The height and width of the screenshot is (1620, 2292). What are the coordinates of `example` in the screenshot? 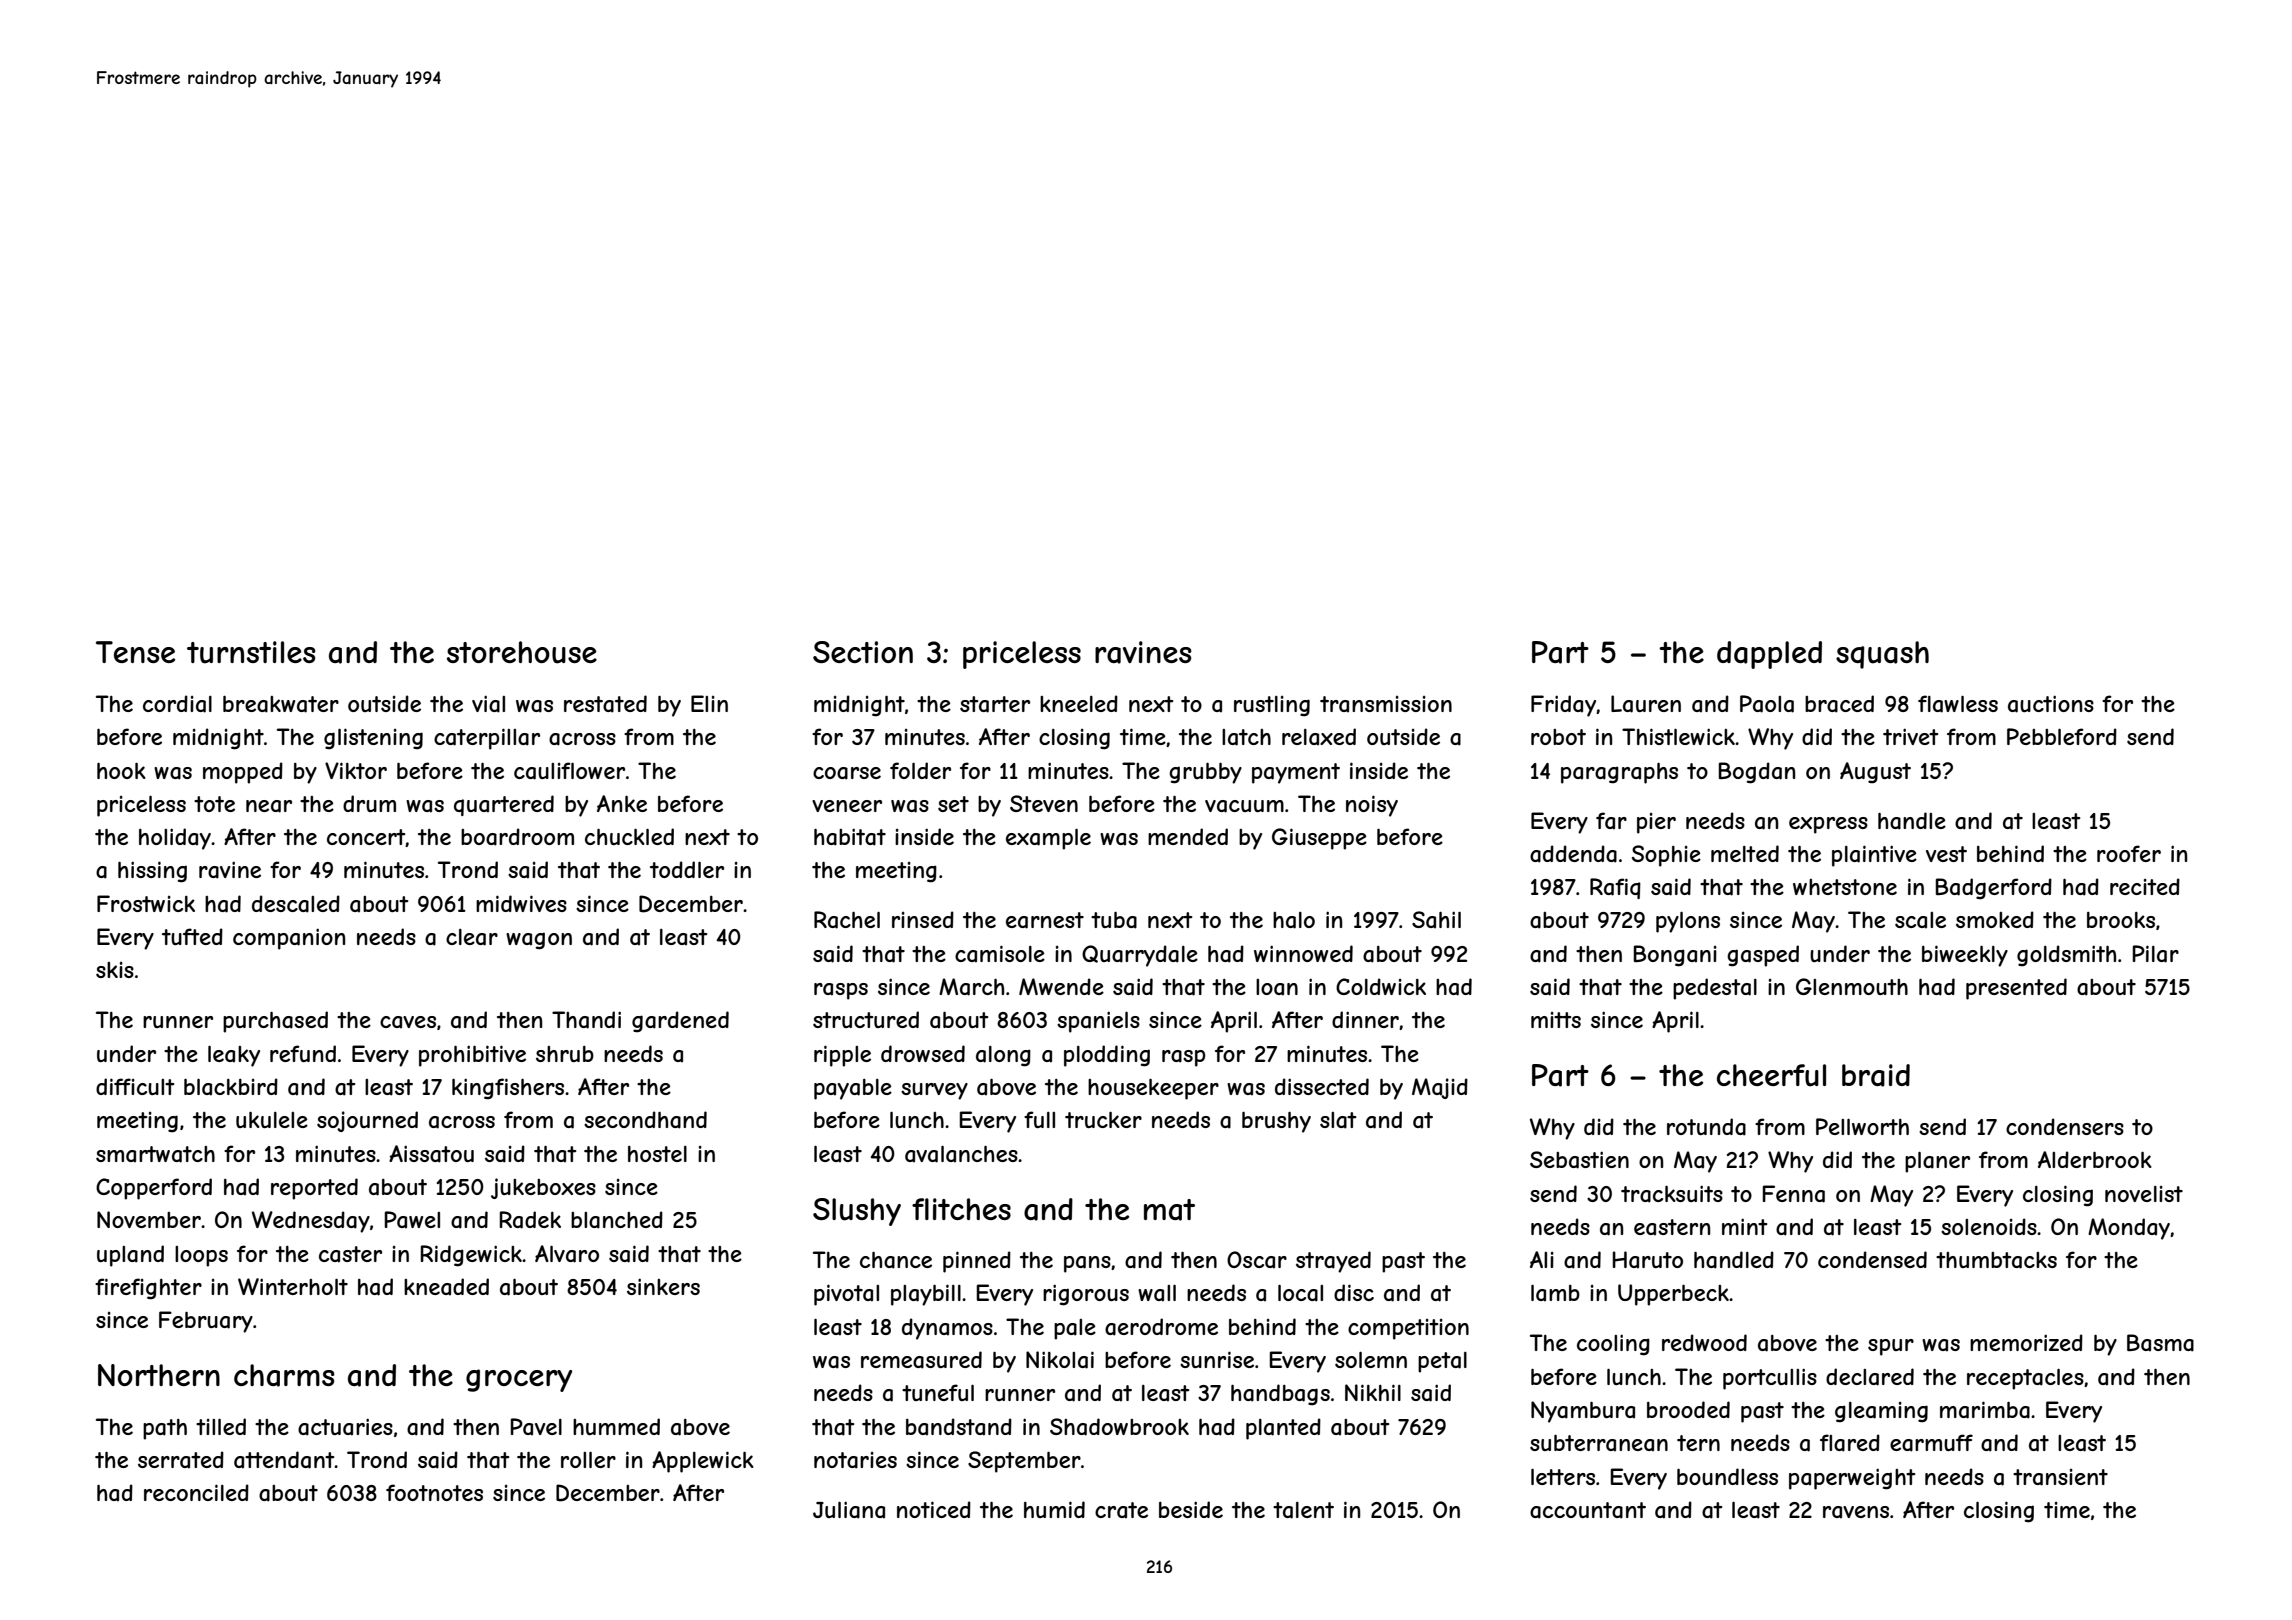 It's located at (1048, 839).
